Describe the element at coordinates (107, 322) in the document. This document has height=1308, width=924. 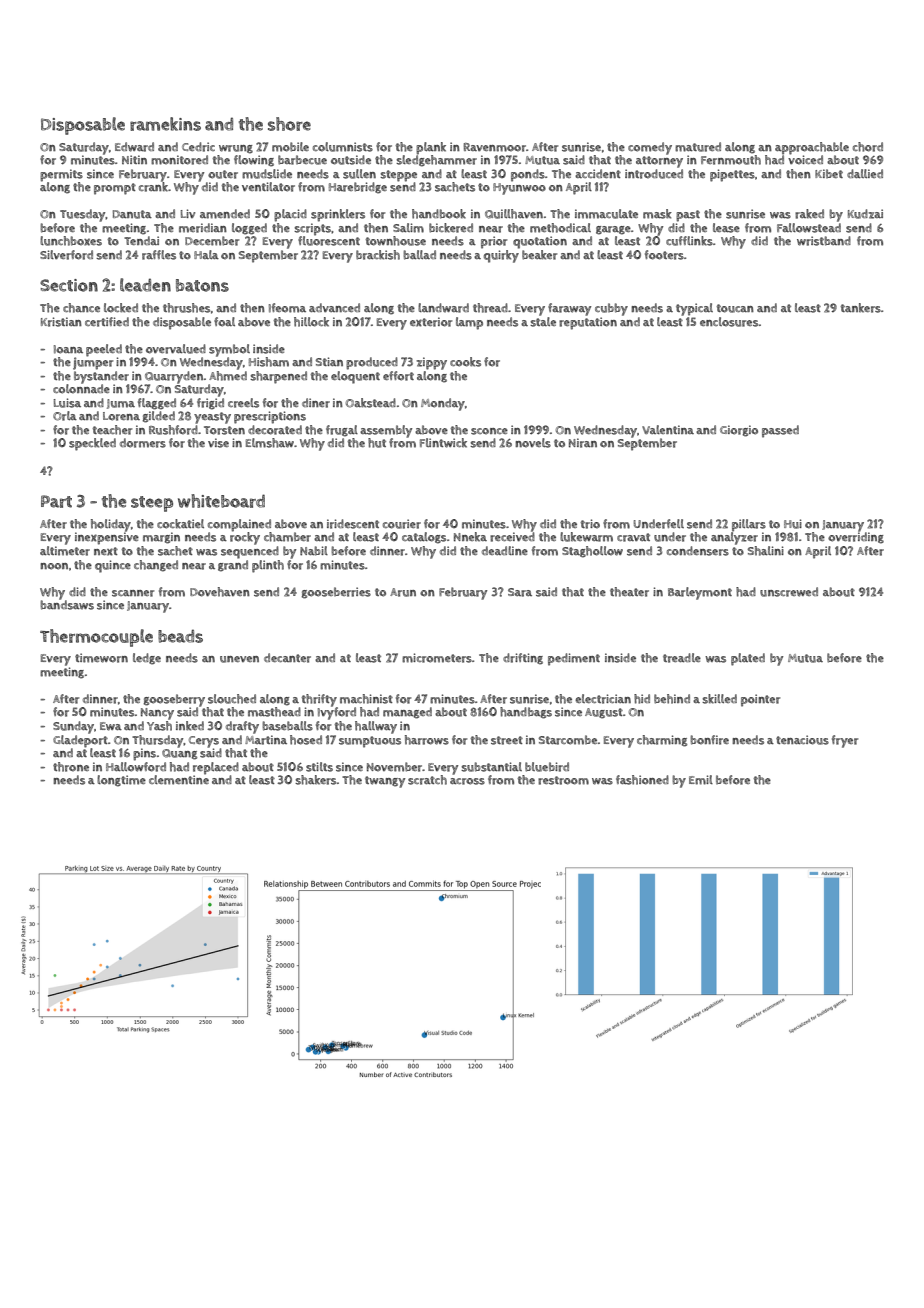
I see `certified` at that location.
